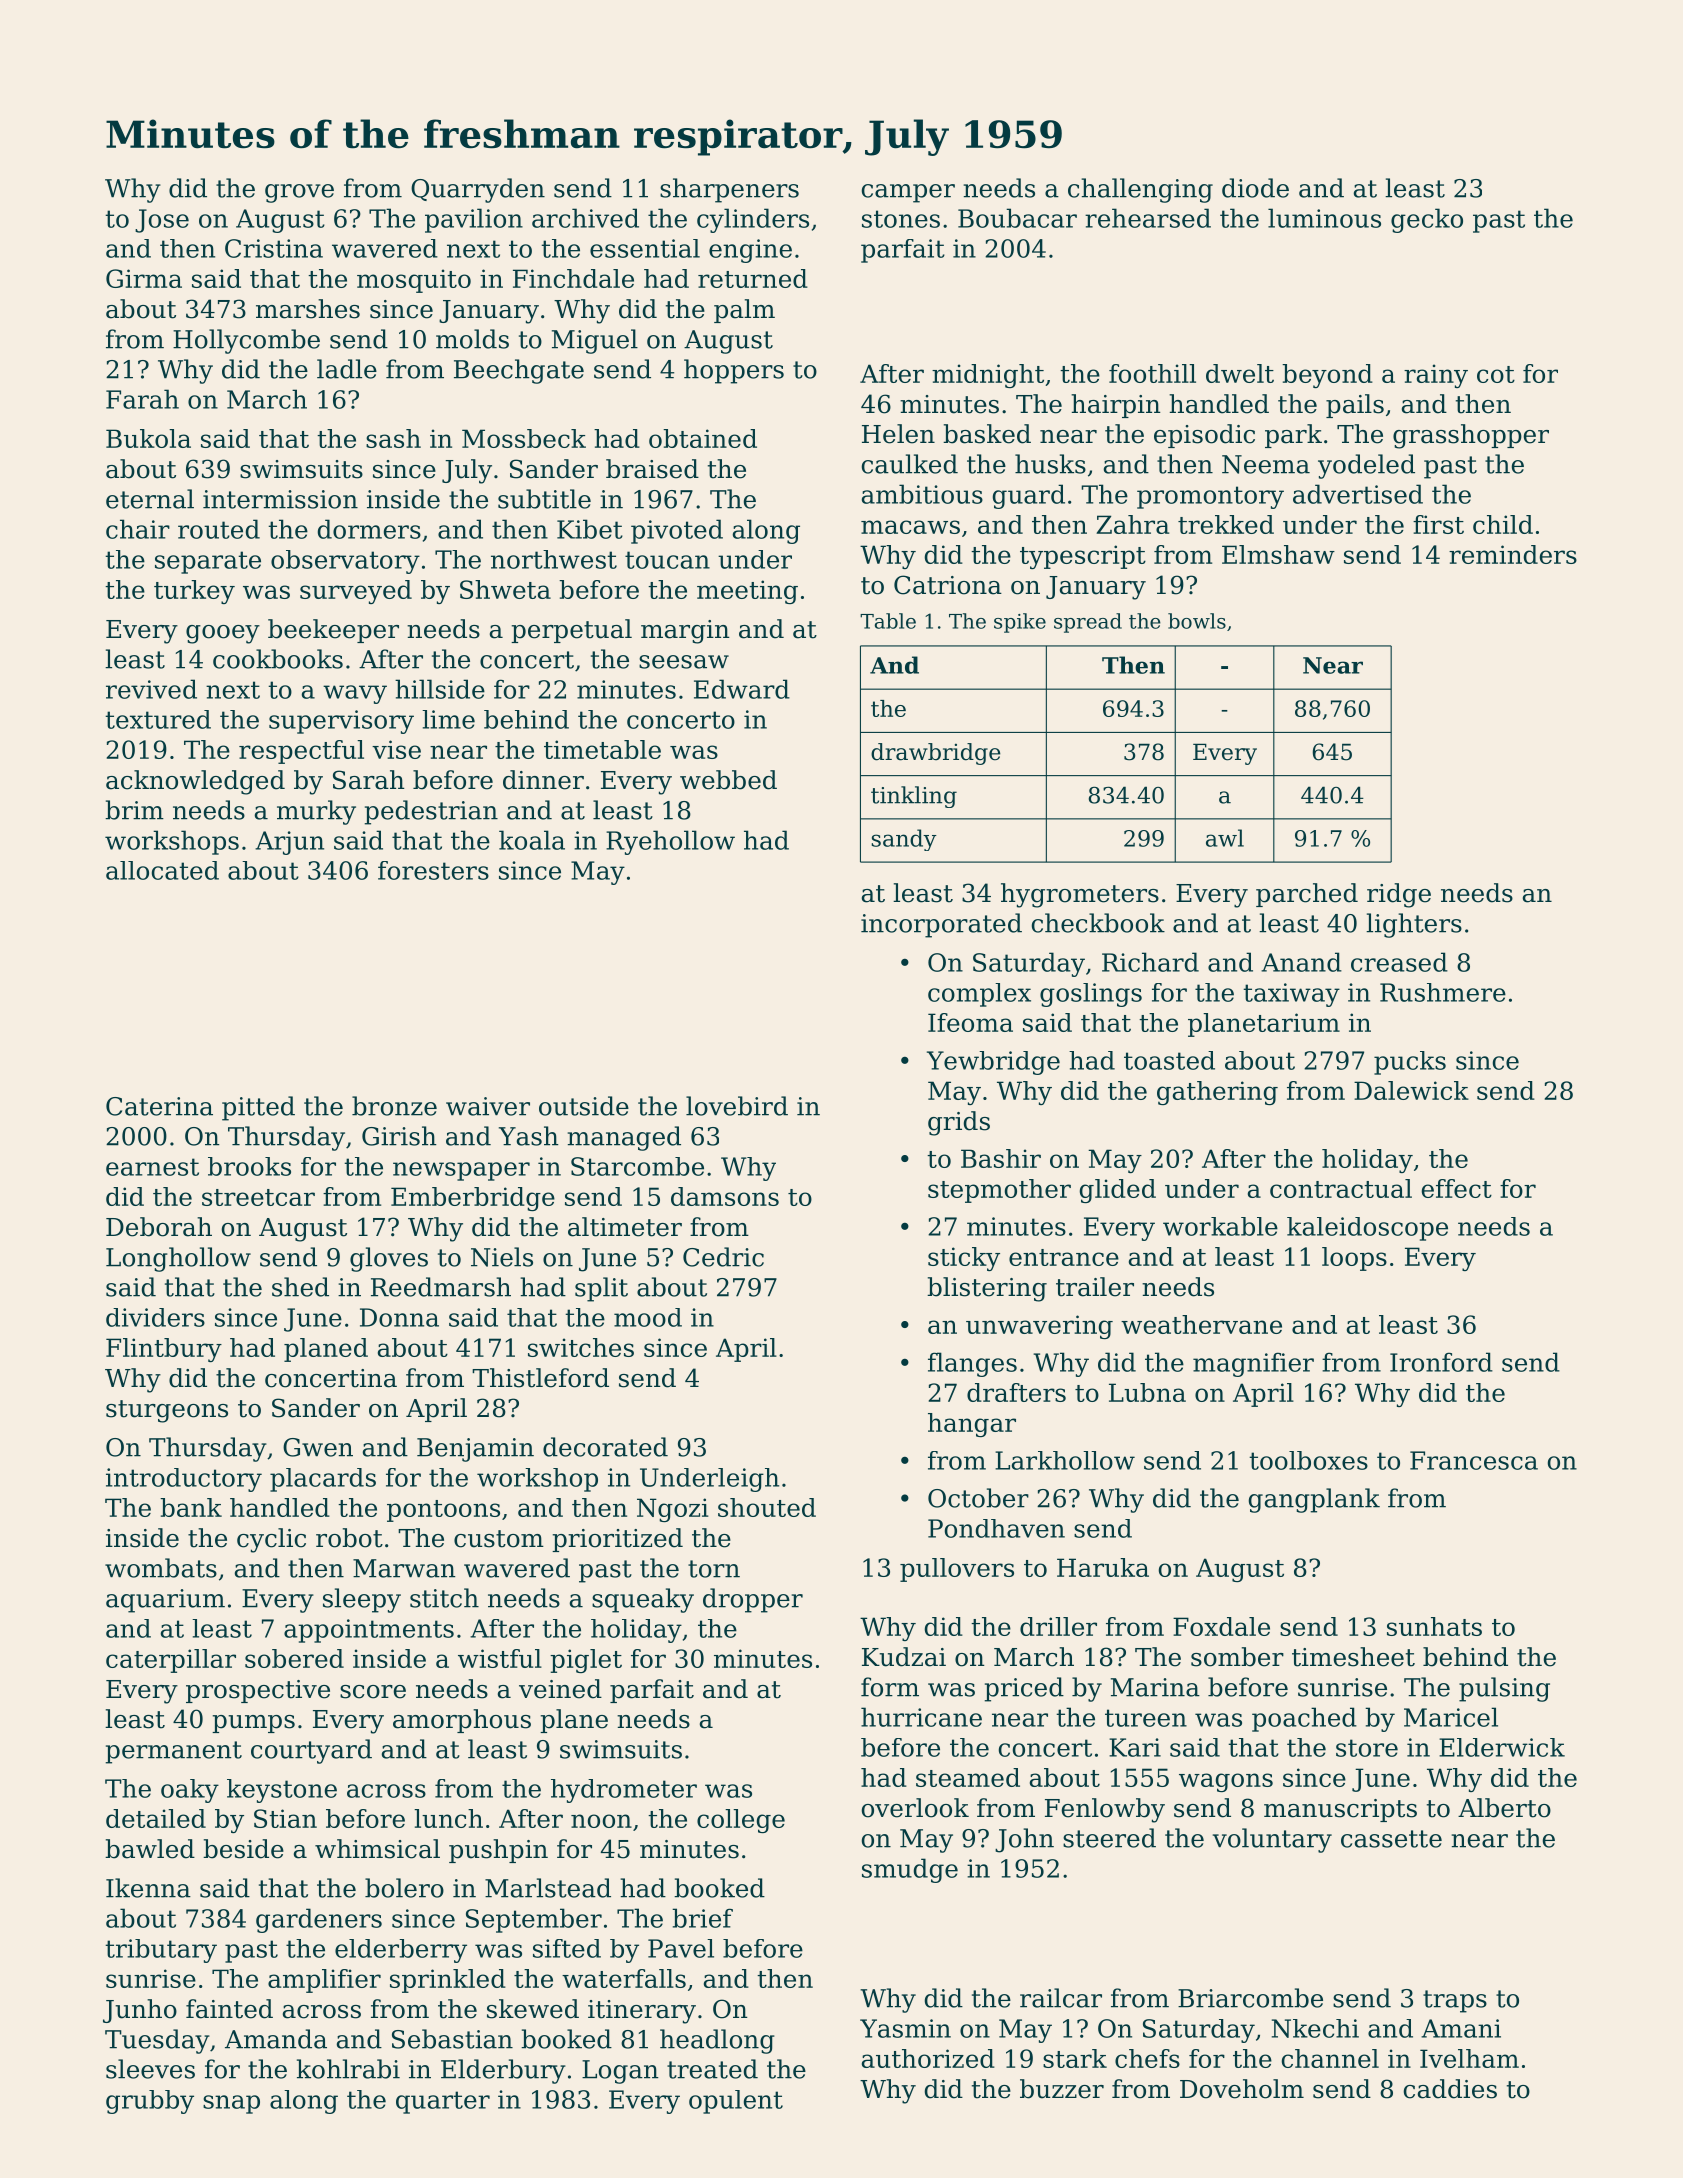  I want to click on Dalewick, so click(1411, 1090).
